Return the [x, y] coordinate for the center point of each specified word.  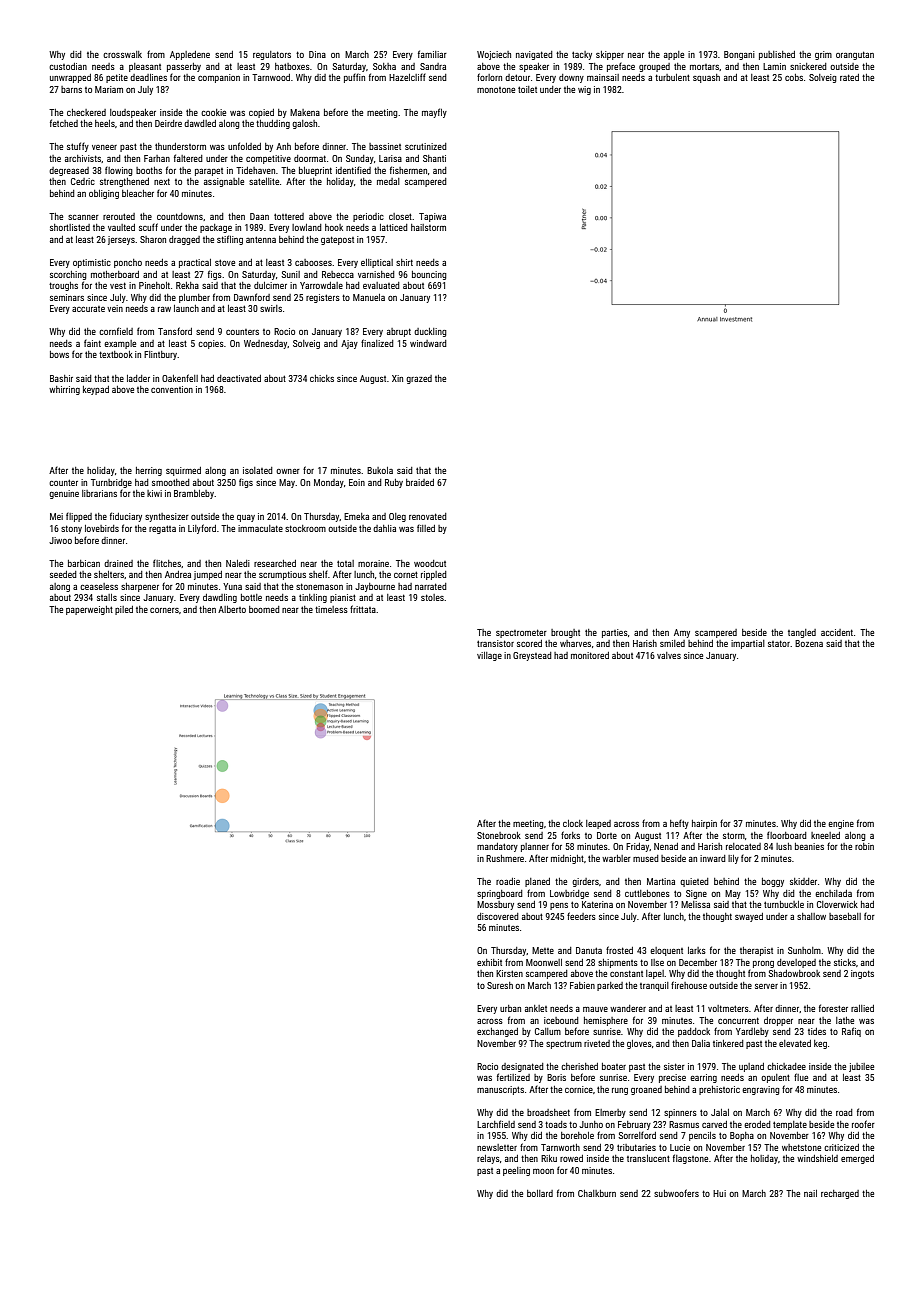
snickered [808, 66]
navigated [534, 55]
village [489, 656]
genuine [64, 494]
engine [841, 824]
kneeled [825, 835]
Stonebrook [499, 835]
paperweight [89, 610]
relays [488, 1159]
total [345, 563]
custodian [68, 66]
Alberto [232, 609]
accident [837, 632]
